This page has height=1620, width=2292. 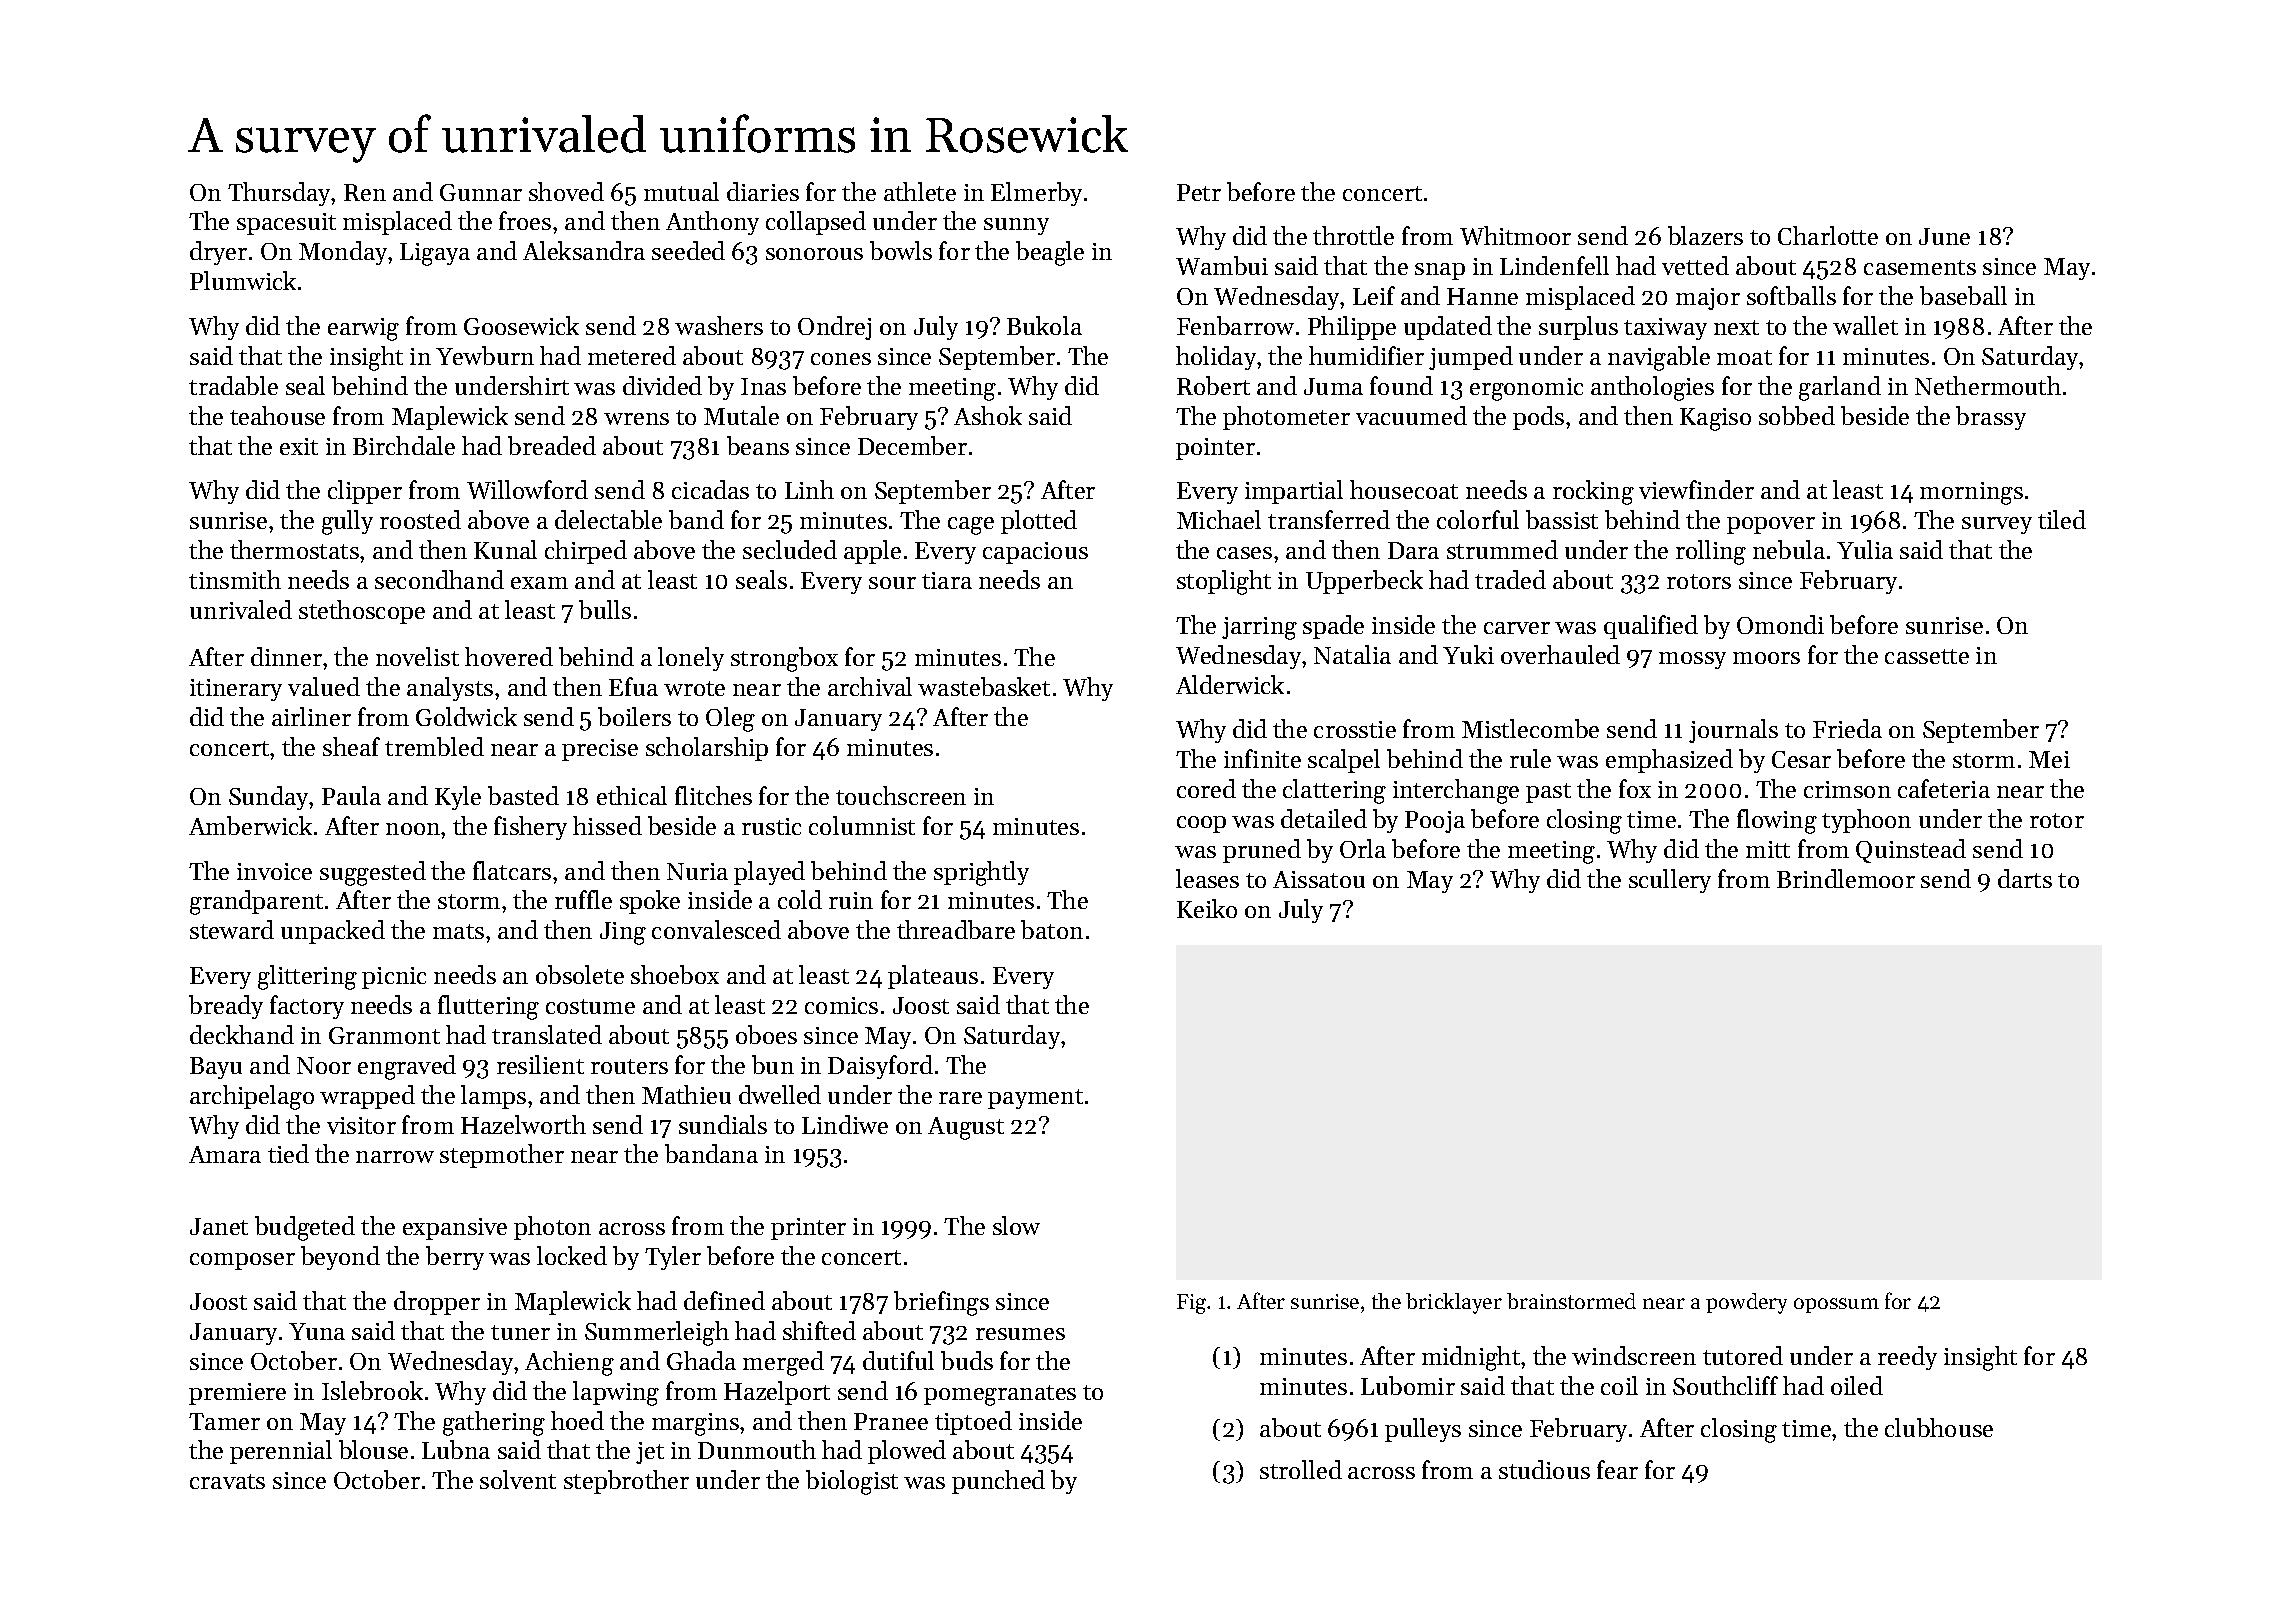 What do you see at coordinates (1836, 1305) in the page?
I see `opossum` at bounding box center [1836, 1305].
